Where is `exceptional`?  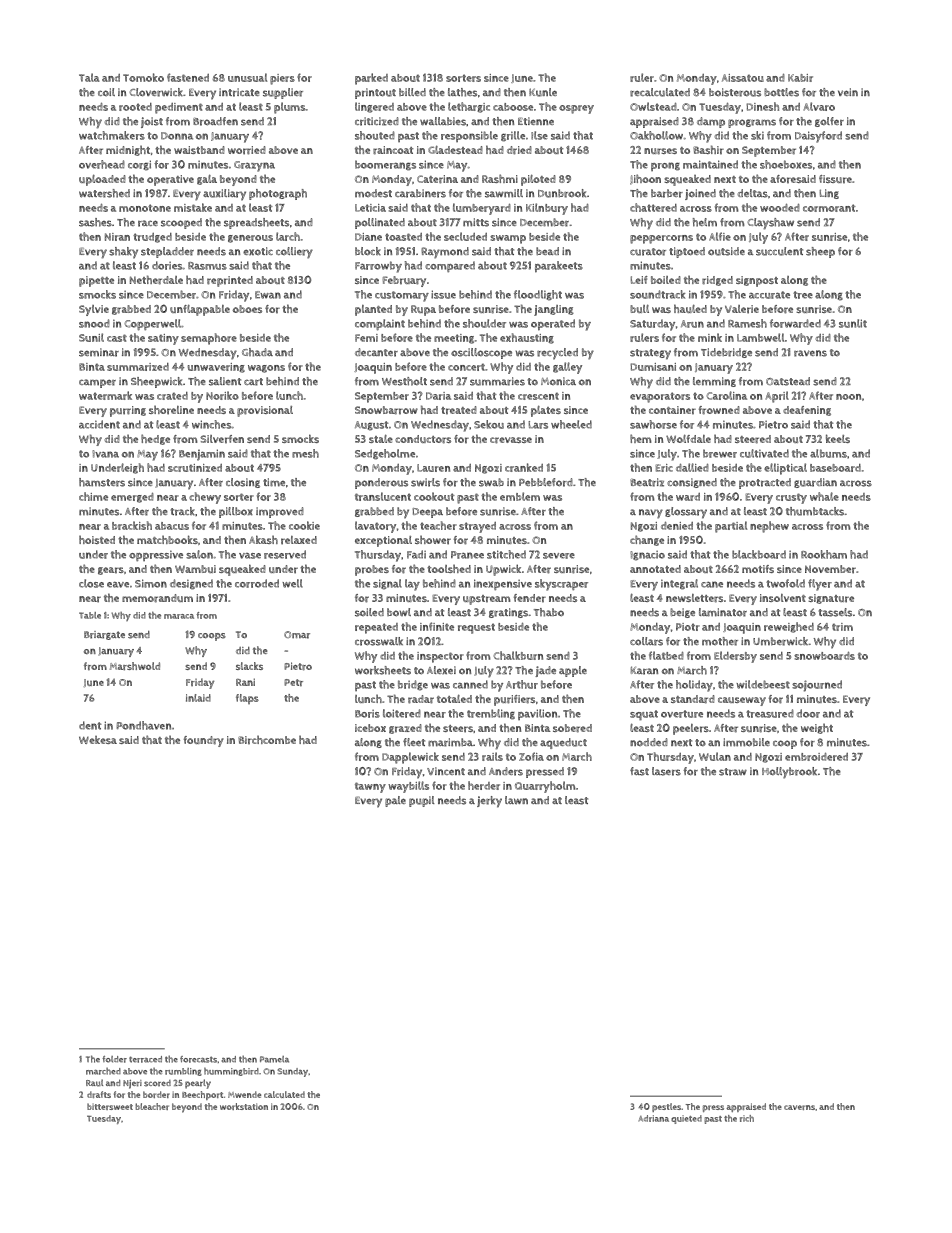 exceptional is located at coordinates (383, 541).
